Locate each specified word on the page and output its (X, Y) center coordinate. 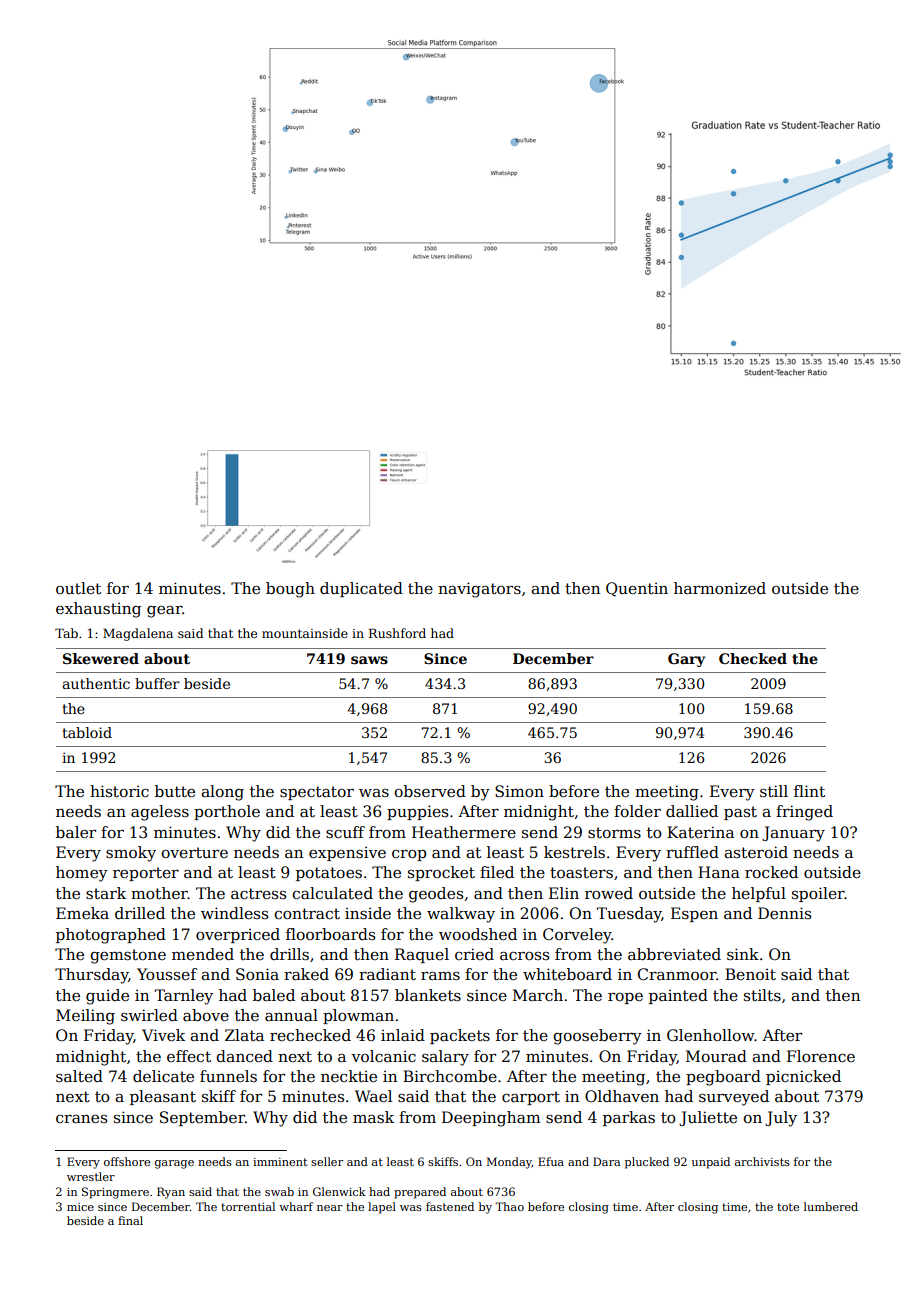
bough (290, 590)
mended (203, 954)
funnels (228, 1076)
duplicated (361, 589)
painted (678, 996)
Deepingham (491, 1119)
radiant (387, 974)
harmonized (720, 588)
